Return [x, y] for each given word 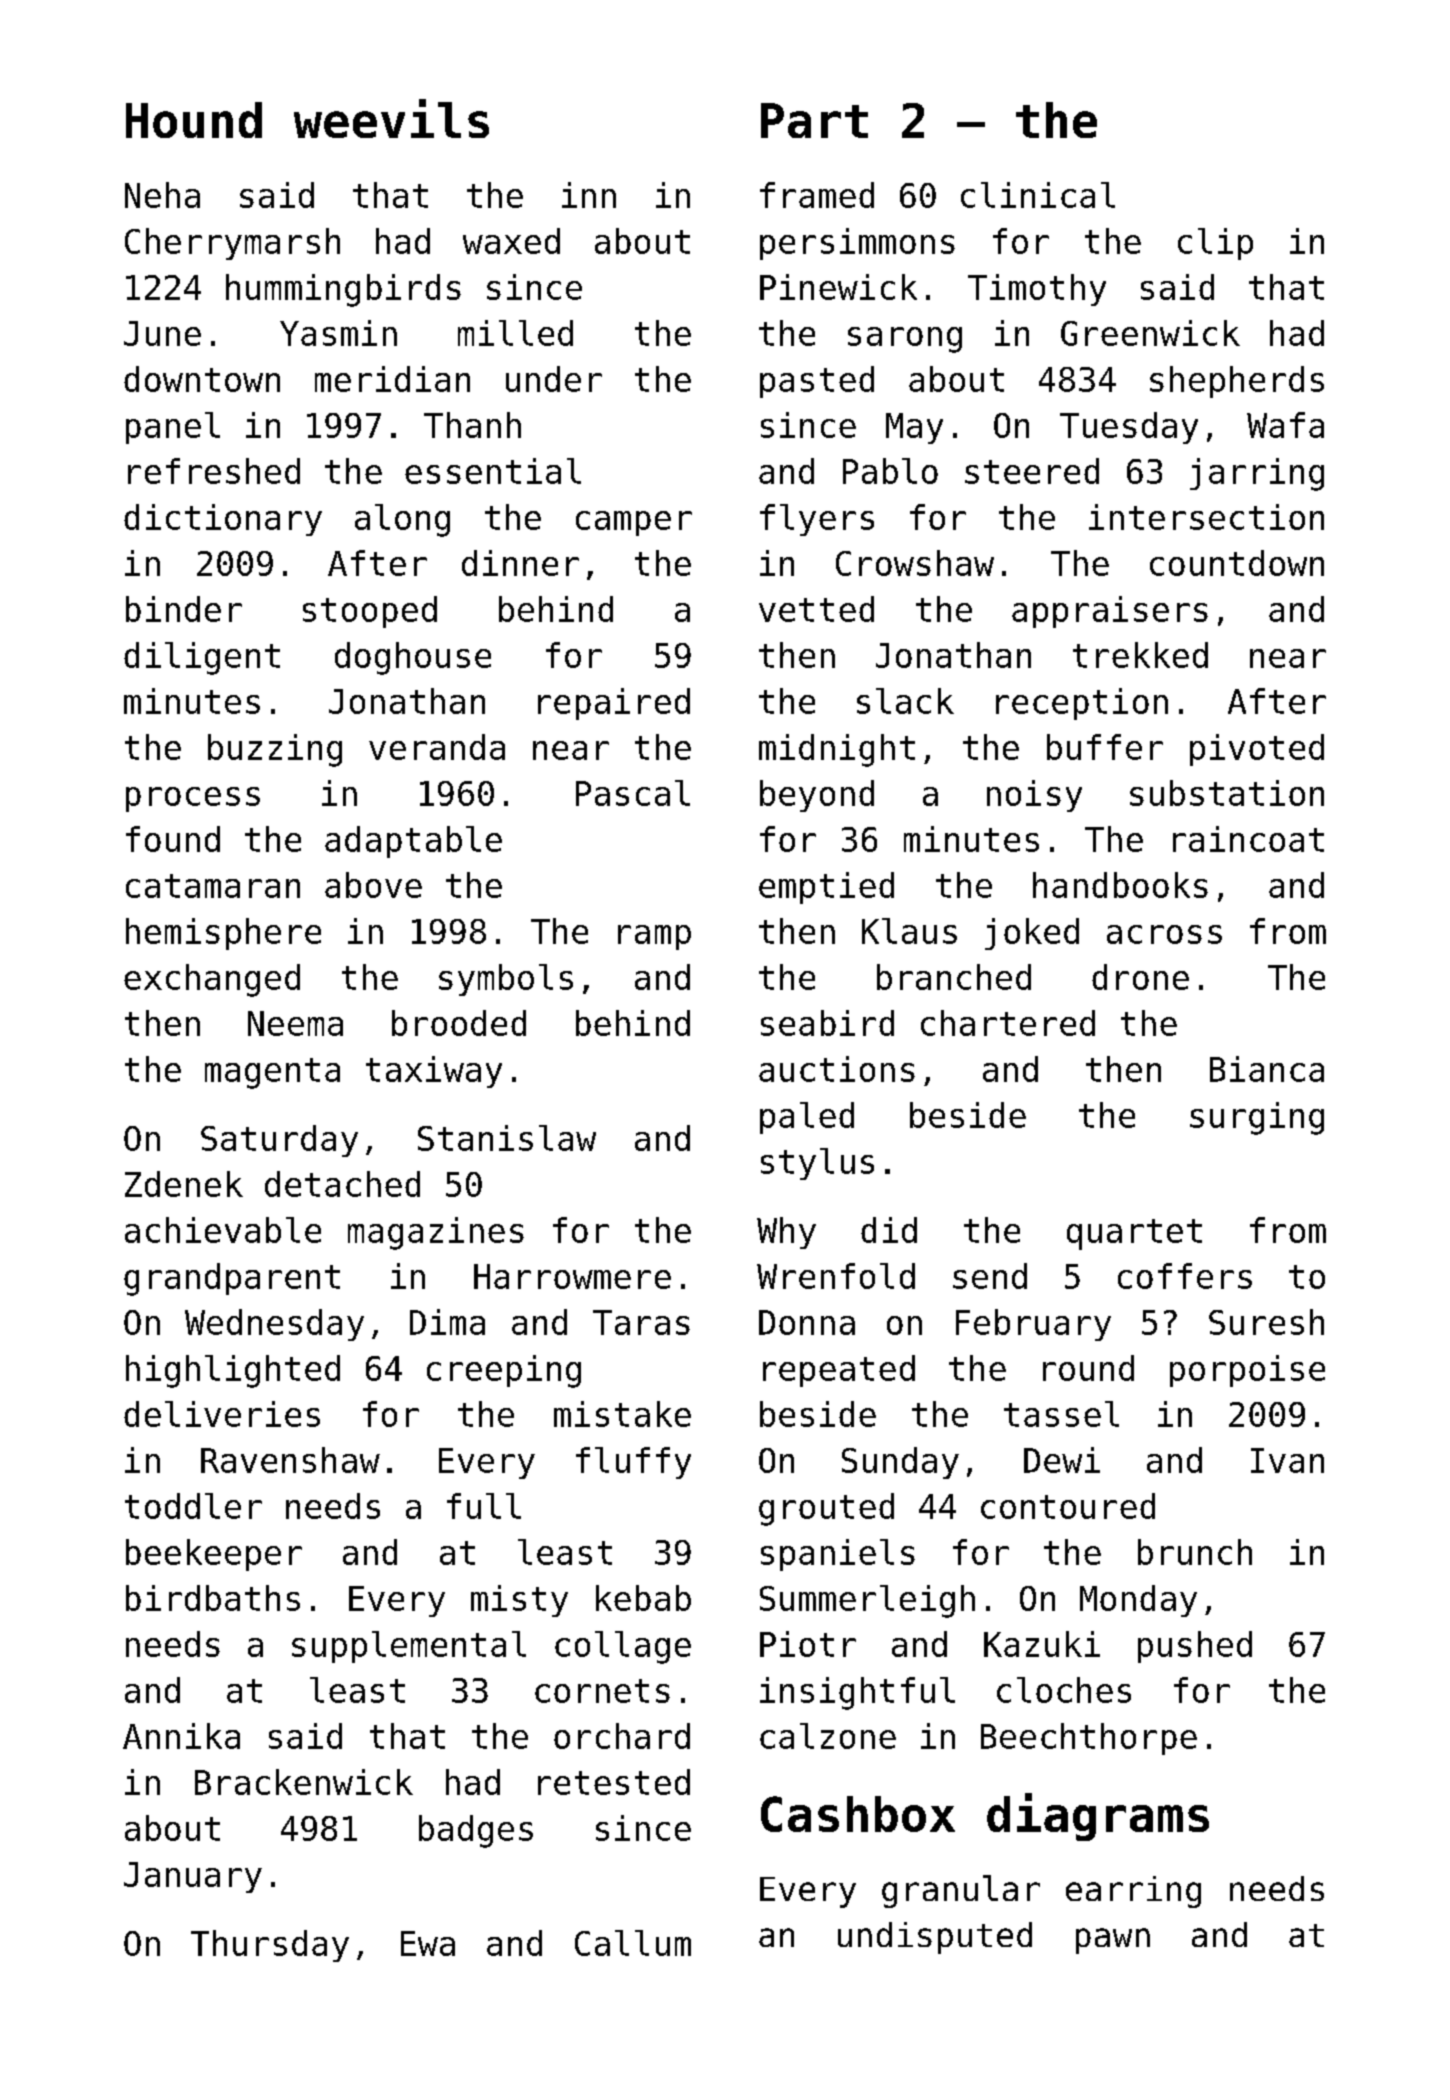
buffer [1105, 747]
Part [814, 120]
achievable [223, 1230]
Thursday [270, 1946]
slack [905, 701]
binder [184, 609]
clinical [1038, 195]
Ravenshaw [290, 1460]
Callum [633, 1943]
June [162, 333]
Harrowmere [572, 1276]
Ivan [1287, 1460]
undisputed [935, 1938]
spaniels [838, 1555]
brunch [1195, 1552]
